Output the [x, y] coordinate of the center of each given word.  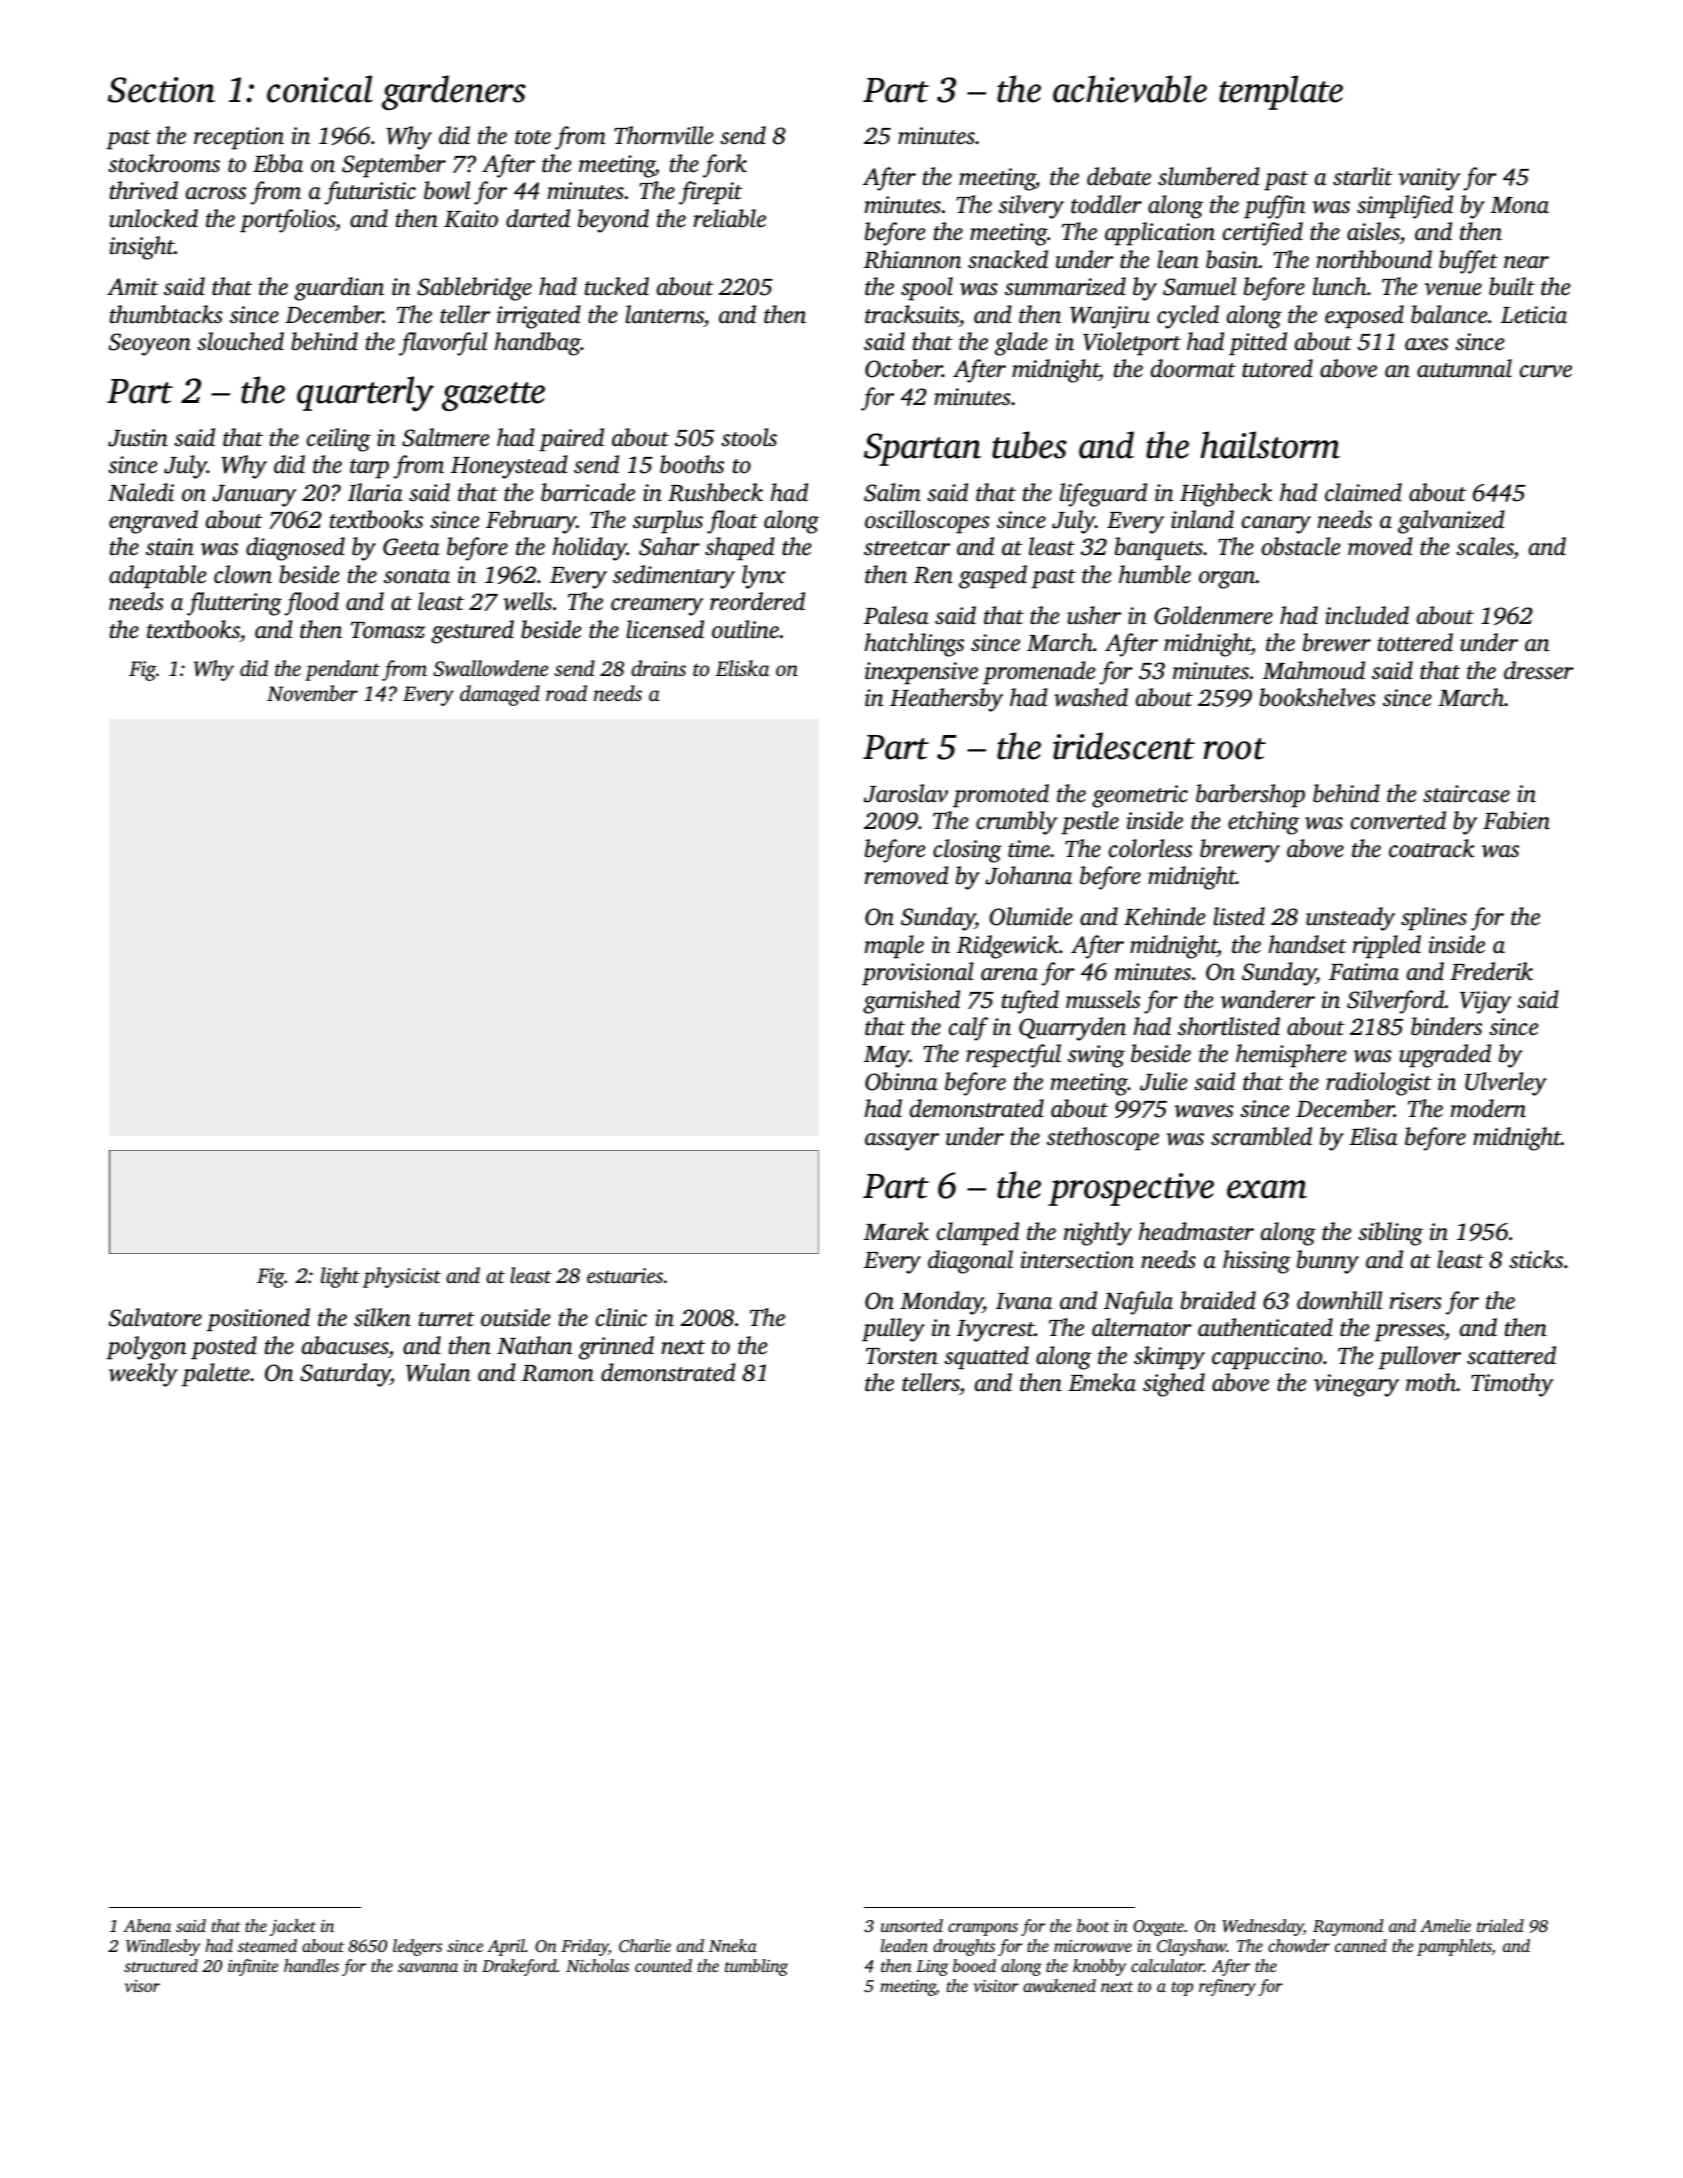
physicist [402, 1277]
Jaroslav [906, 793]
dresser [1539, 670]
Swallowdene [490, 668]
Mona [1519, 205]
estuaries [625, 1275]
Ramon [558, 1373]
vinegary [1356, 1385]
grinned [616, 1348]
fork [725, 166]
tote [533, 137]
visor [142, 1986]
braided [1218, 1300]
